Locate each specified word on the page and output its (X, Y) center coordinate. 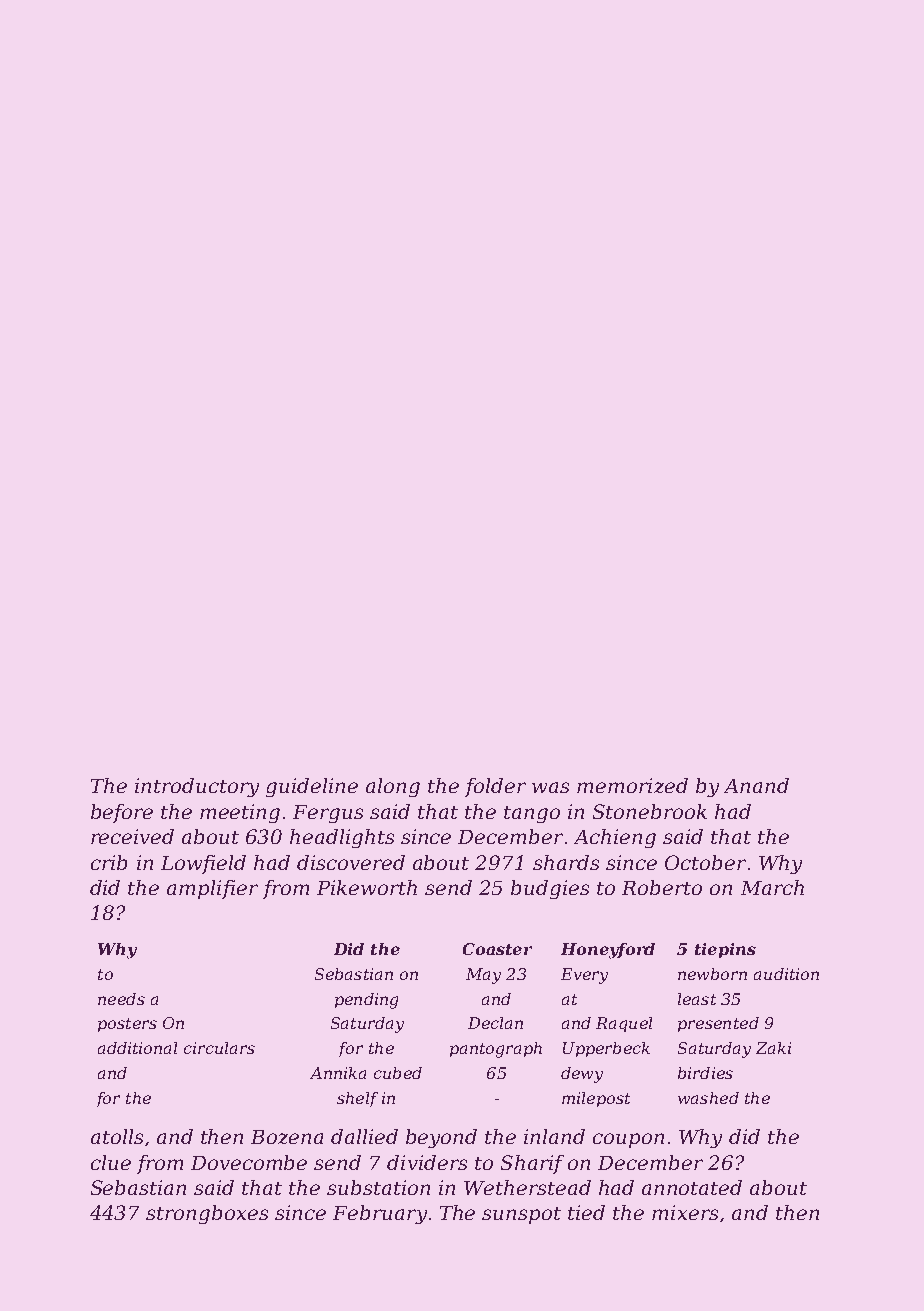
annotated (692, 1187)
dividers (427, 1162)
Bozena (287, 1137)
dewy (582, 1075)
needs (121, 999)
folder (495, 787)
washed (708, 1098)
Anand (756, 785)
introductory (197, 787)
